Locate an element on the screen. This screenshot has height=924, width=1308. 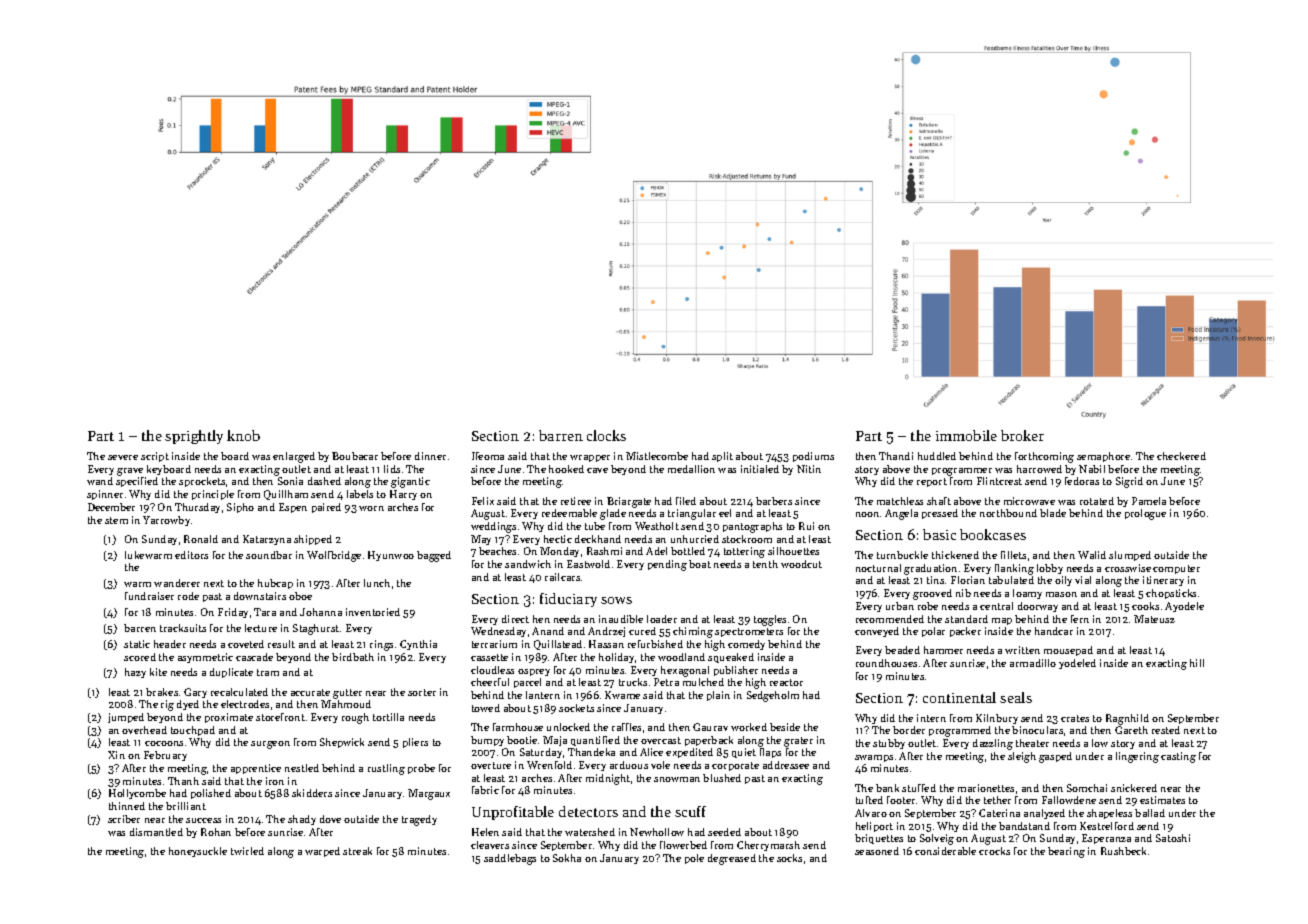
woodcut is located at coordinates (801, 564).
